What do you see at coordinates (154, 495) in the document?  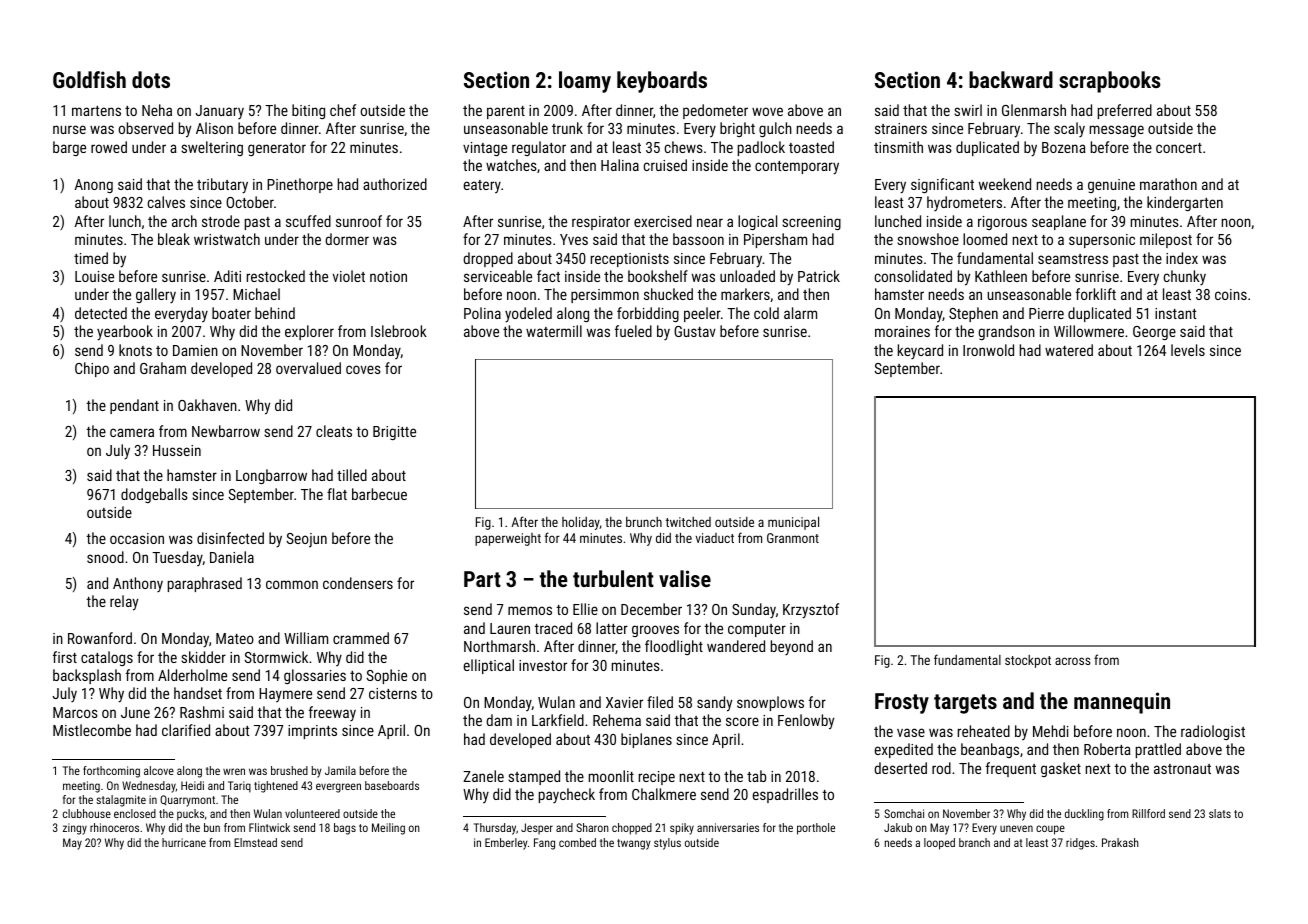 I see `dodgeballs` at bounding box center [154, 495].
